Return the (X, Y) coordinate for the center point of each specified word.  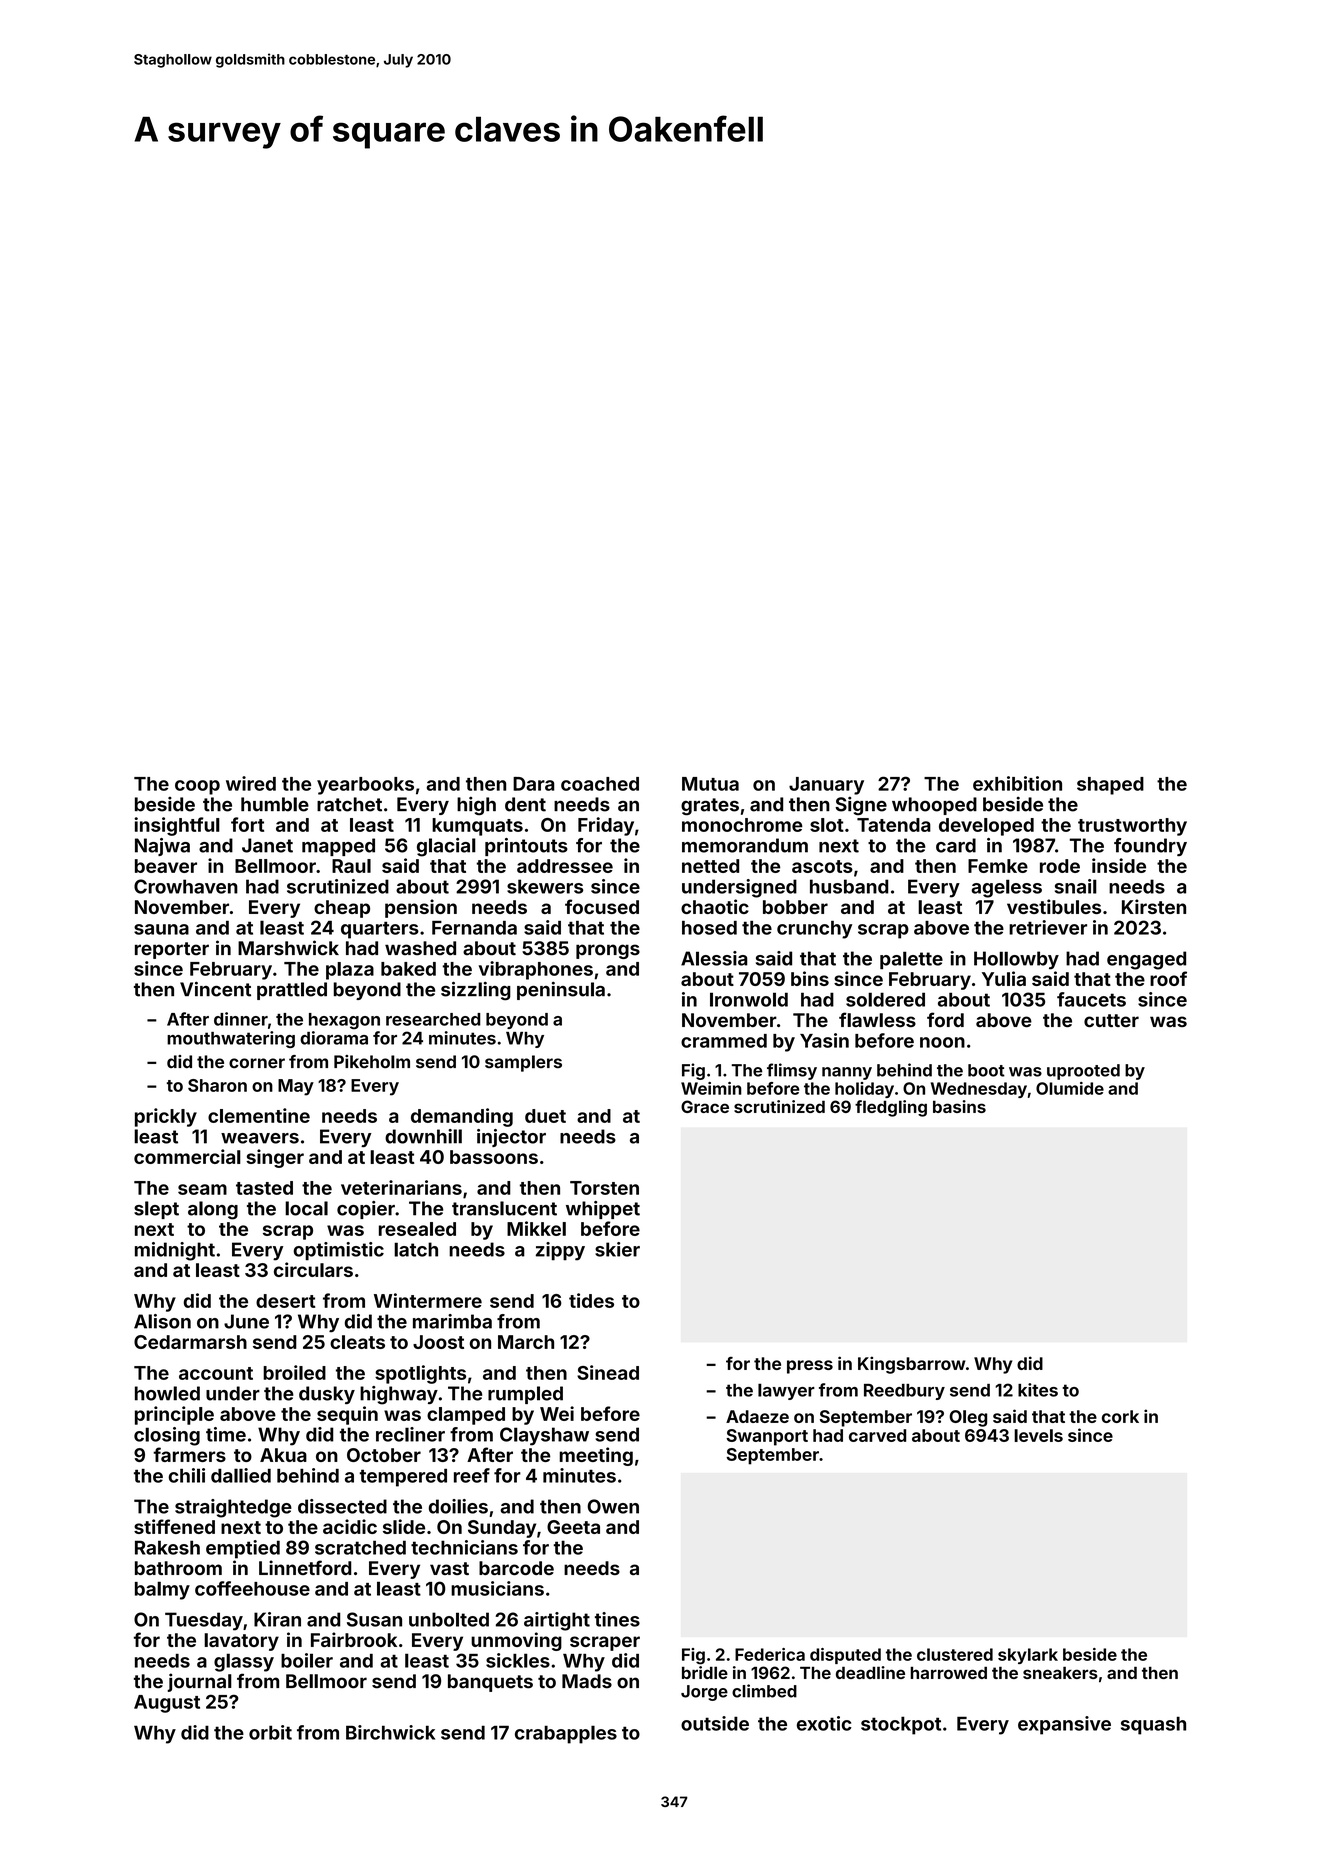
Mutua (710, 784)
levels (1038, 1435)
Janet (267, 845)
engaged (1146, 960)
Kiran (277, 1619)
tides (591, 1300)
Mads (587, 1681)
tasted (264, 1188)
